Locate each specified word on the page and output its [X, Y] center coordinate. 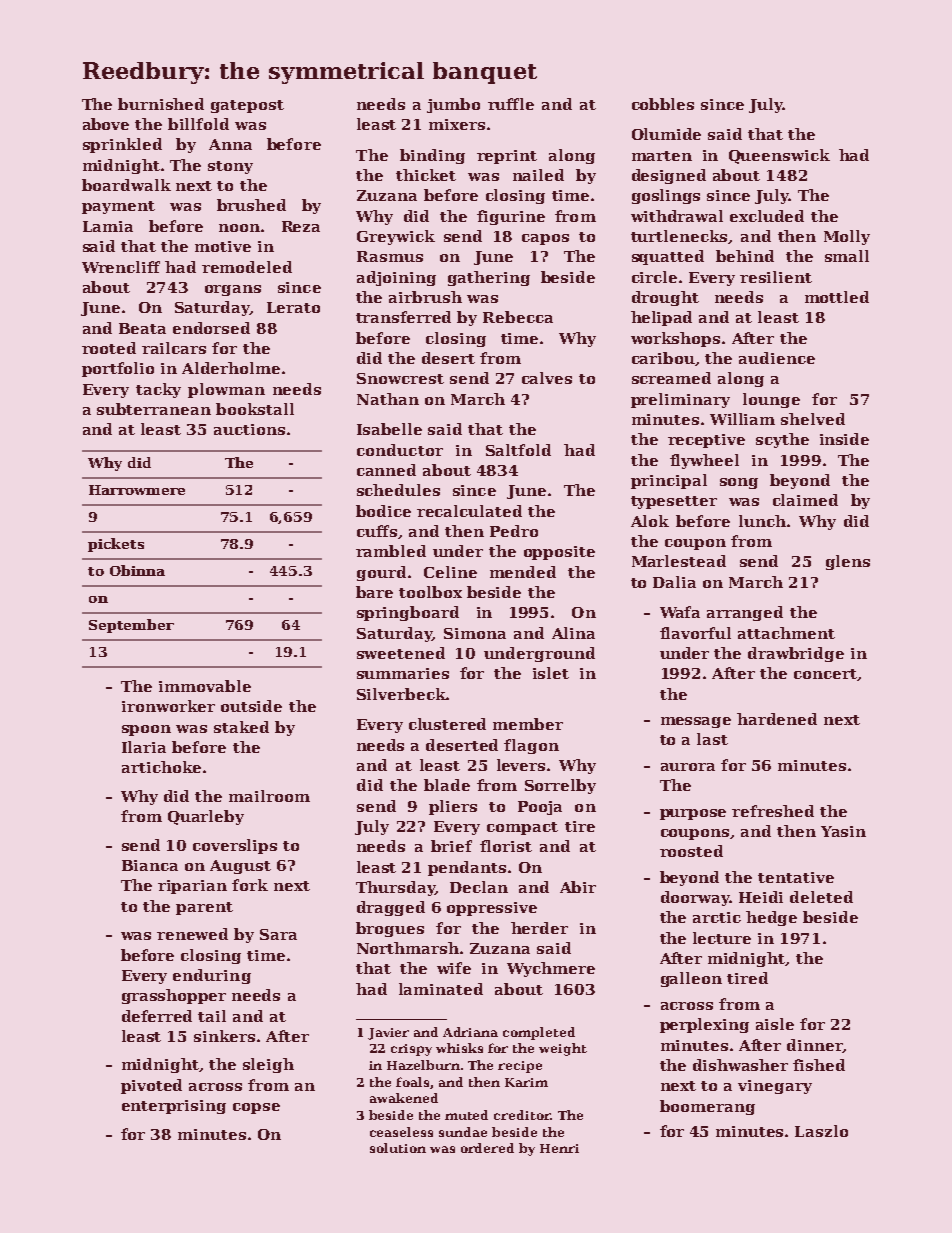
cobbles [663, 104]
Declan [479, 887]
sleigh [268, 1065]
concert [825, 674]
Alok [650, 521]
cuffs [377, 531]
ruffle [511, 104]
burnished [161, 104]
